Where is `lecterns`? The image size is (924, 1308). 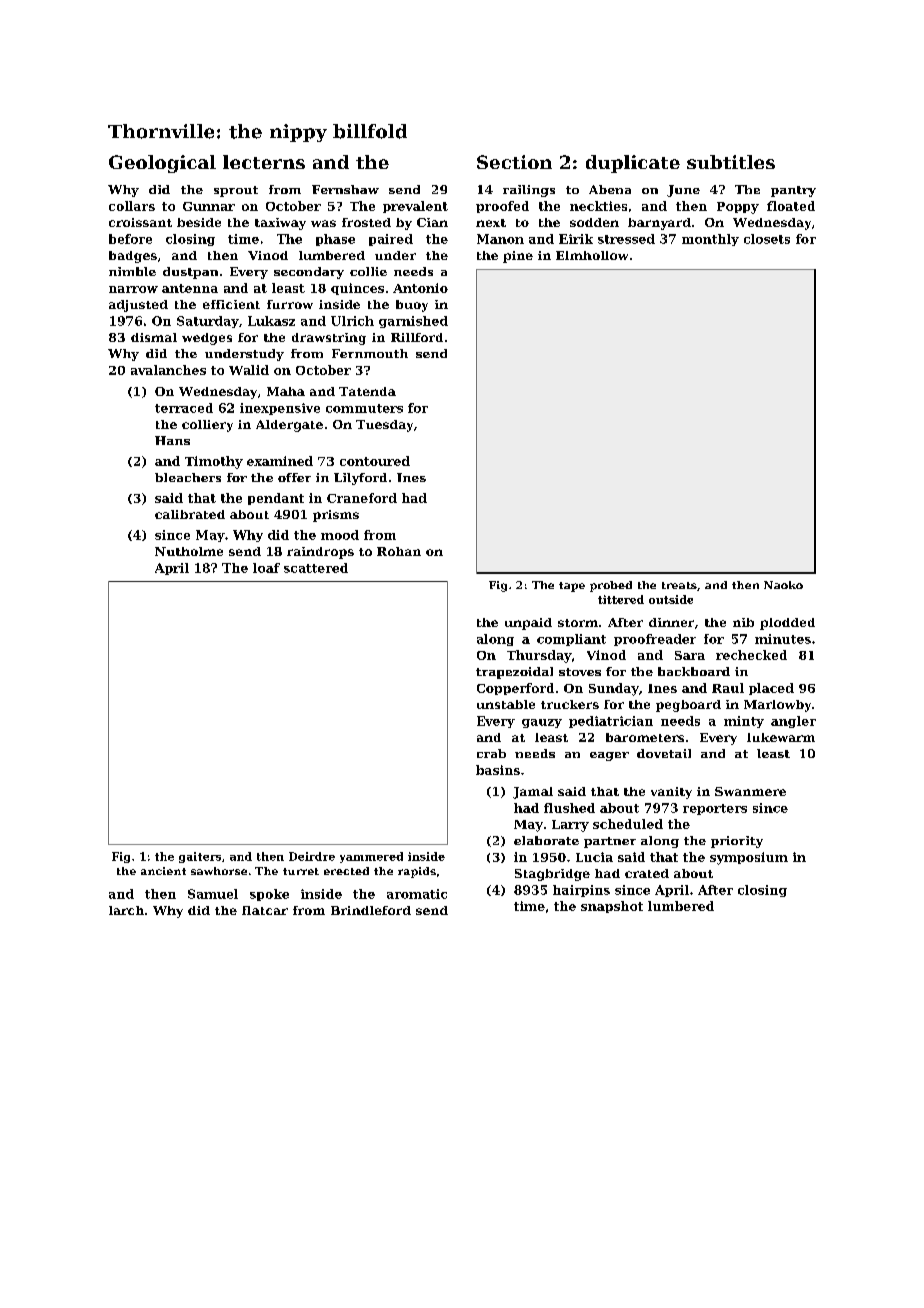
lecterns is located at coordinates (264, 162).
